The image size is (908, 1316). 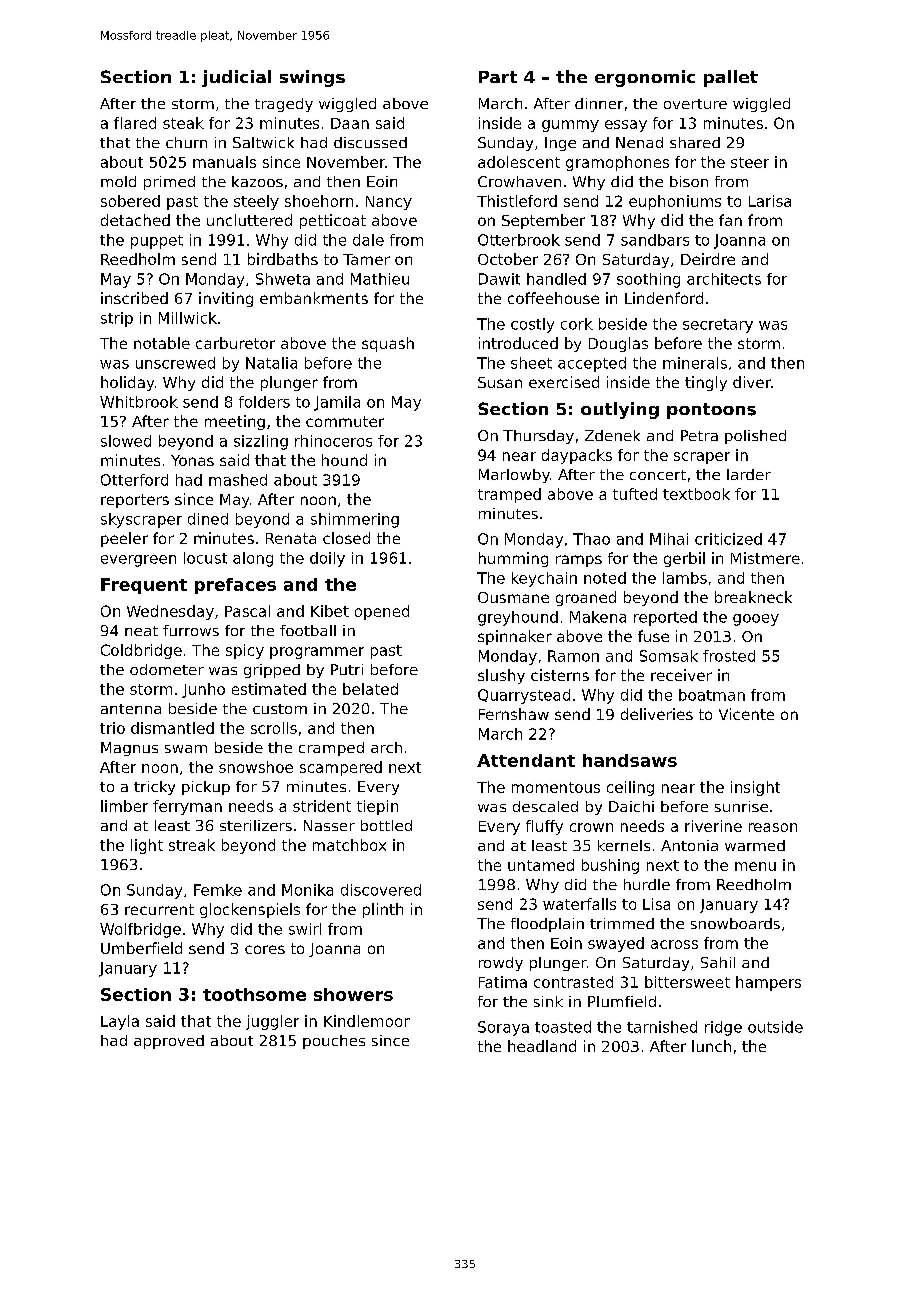 I want to click on Soraya, so click(x=503, y=1028).
